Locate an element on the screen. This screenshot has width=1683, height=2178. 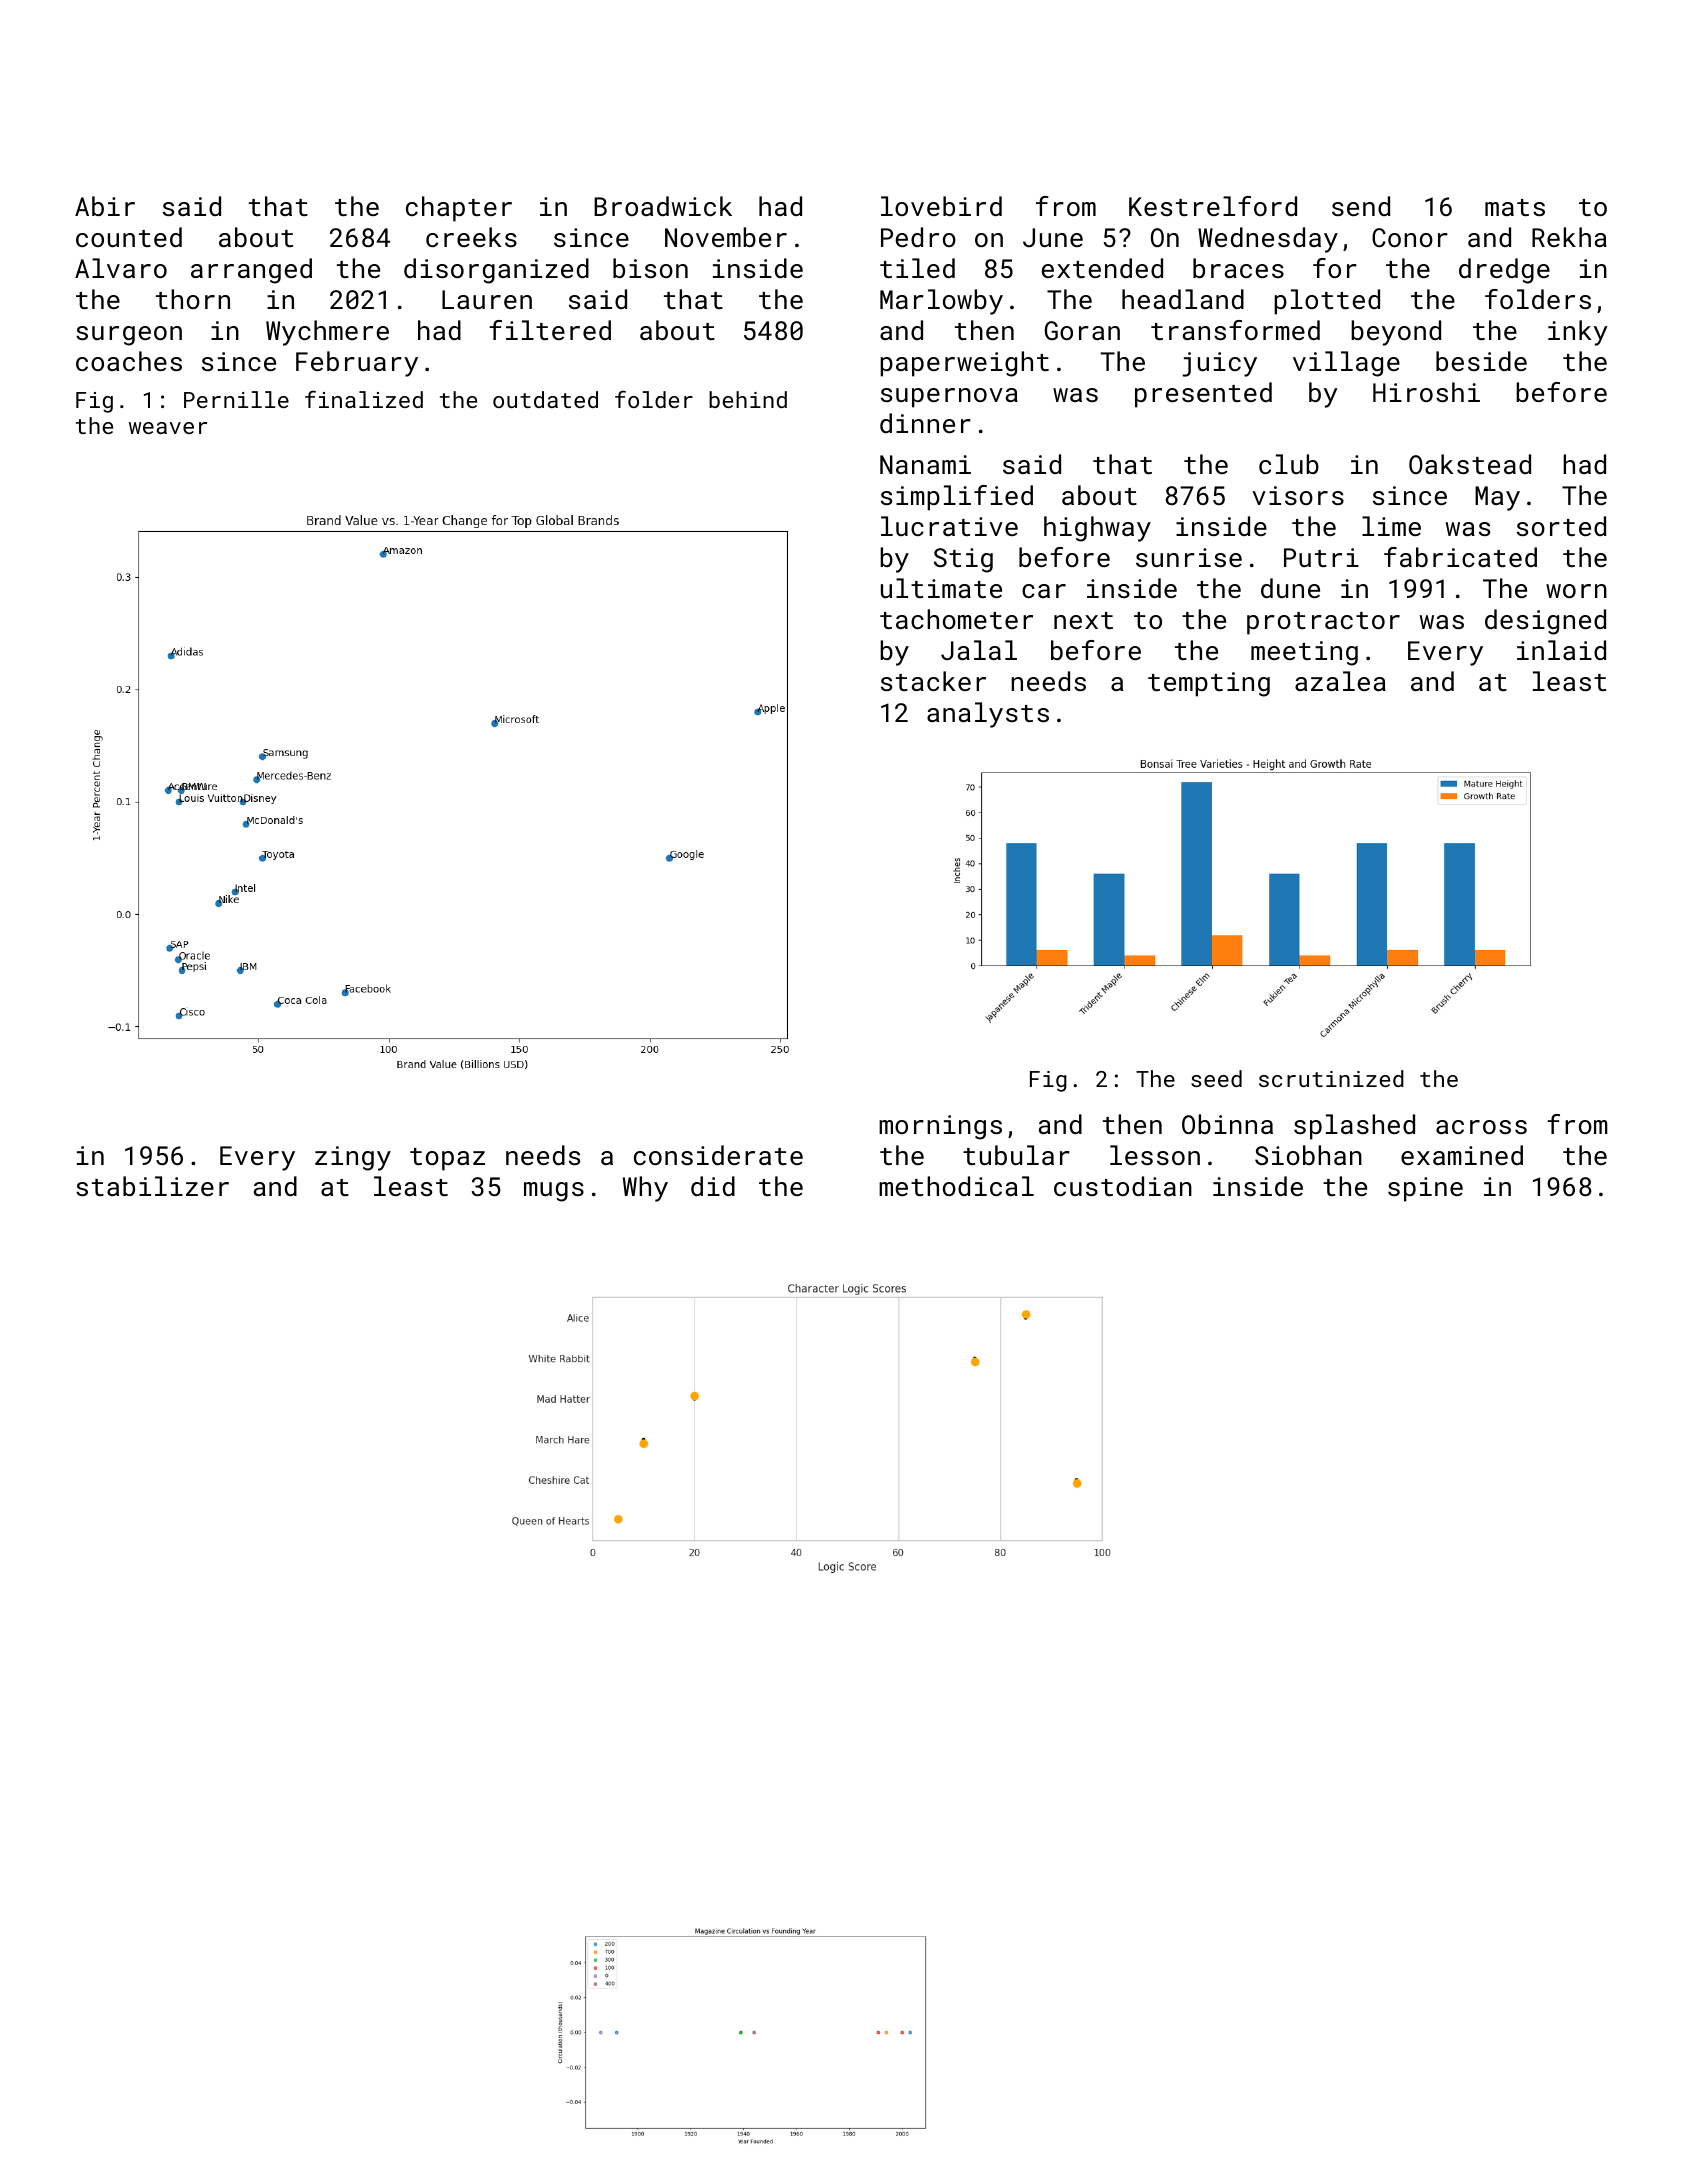
zingy is located at coordinates (353, 1158).
